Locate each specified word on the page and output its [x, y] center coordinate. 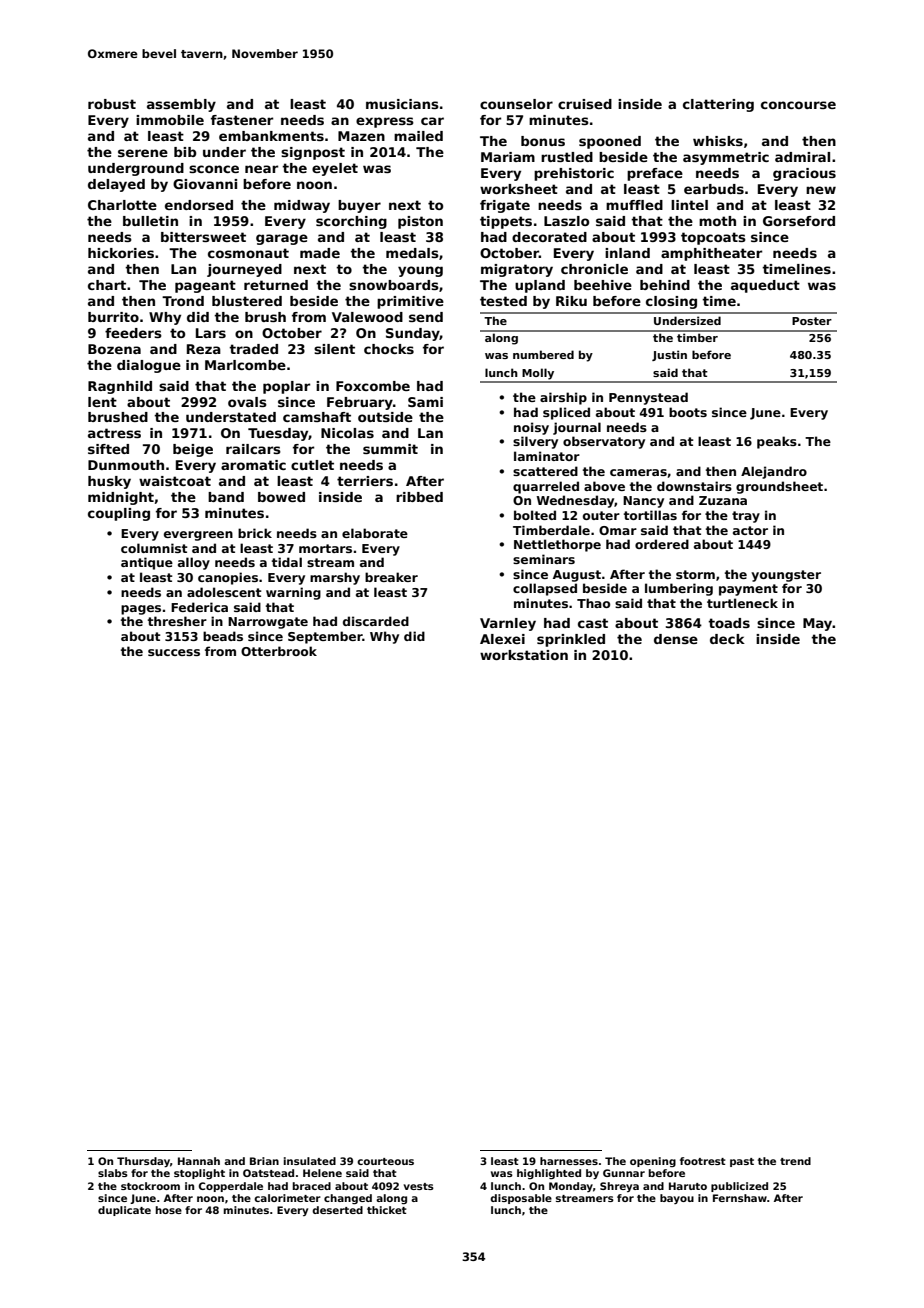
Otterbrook [279, 651]
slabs [113, 1173]
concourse [798, 105]
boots [688, 412]
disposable [521, 1199]
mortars [325, 548]
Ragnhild [120, 387]
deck [727, 639]
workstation [524, 655]
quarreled [546, 487]
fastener [242, 120]
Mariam [508, 157]
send [426, 317]
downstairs [694, 486]
